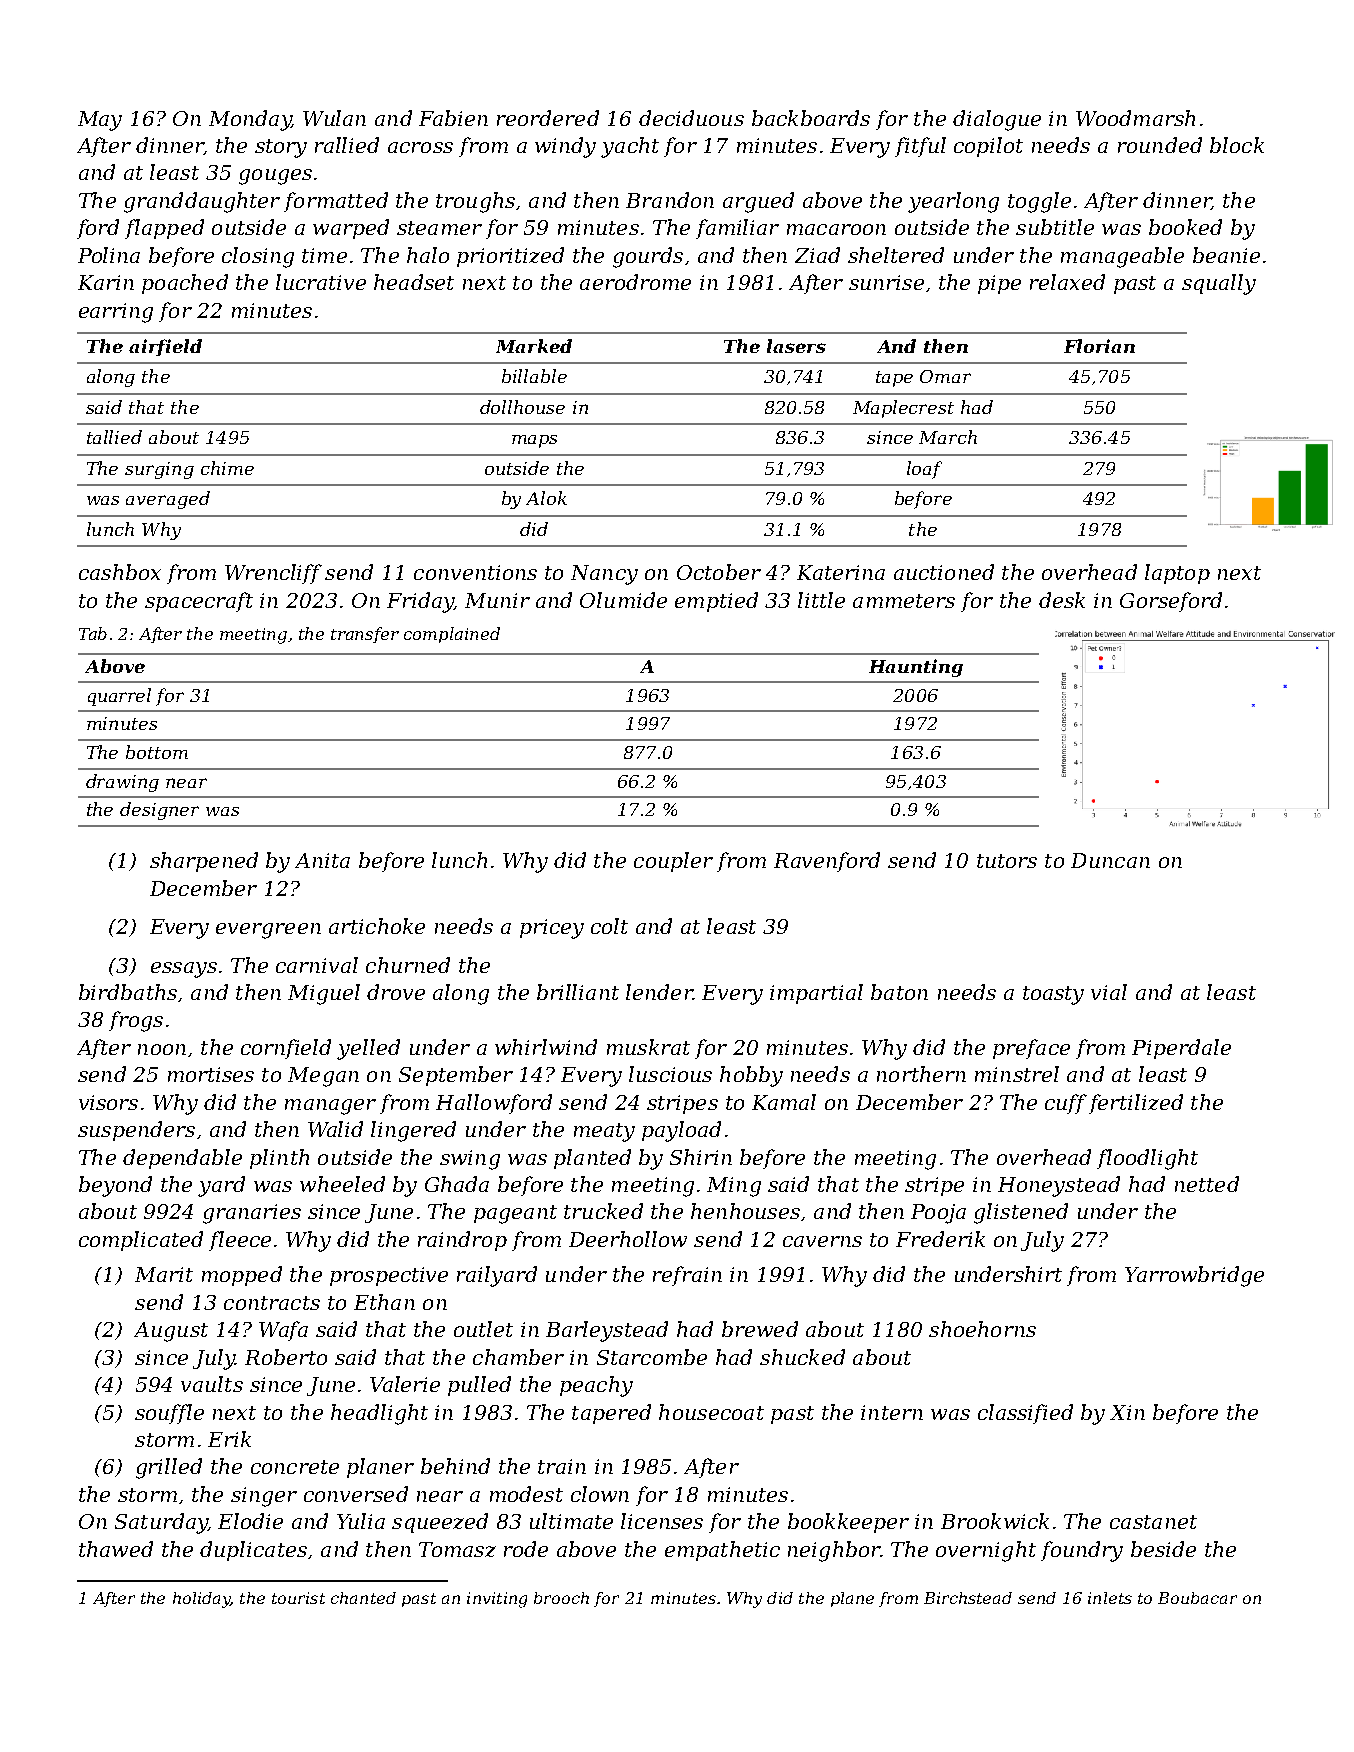 The image size is (1354, 1752). I want to click on vaults, so click(212, 1384).
